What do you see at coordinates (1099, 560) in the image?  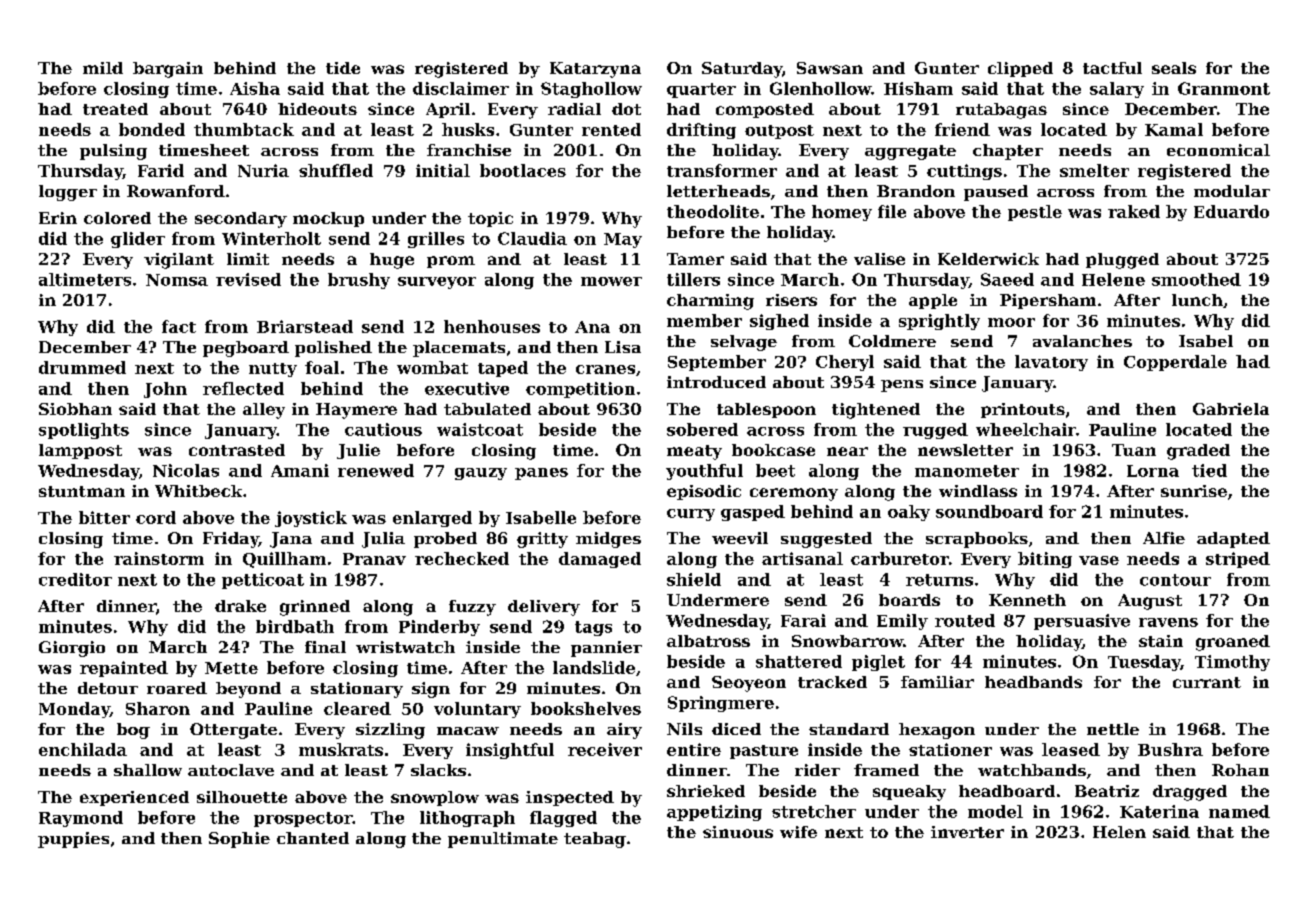 I see `vase` at bounding box center [1099, 560].
